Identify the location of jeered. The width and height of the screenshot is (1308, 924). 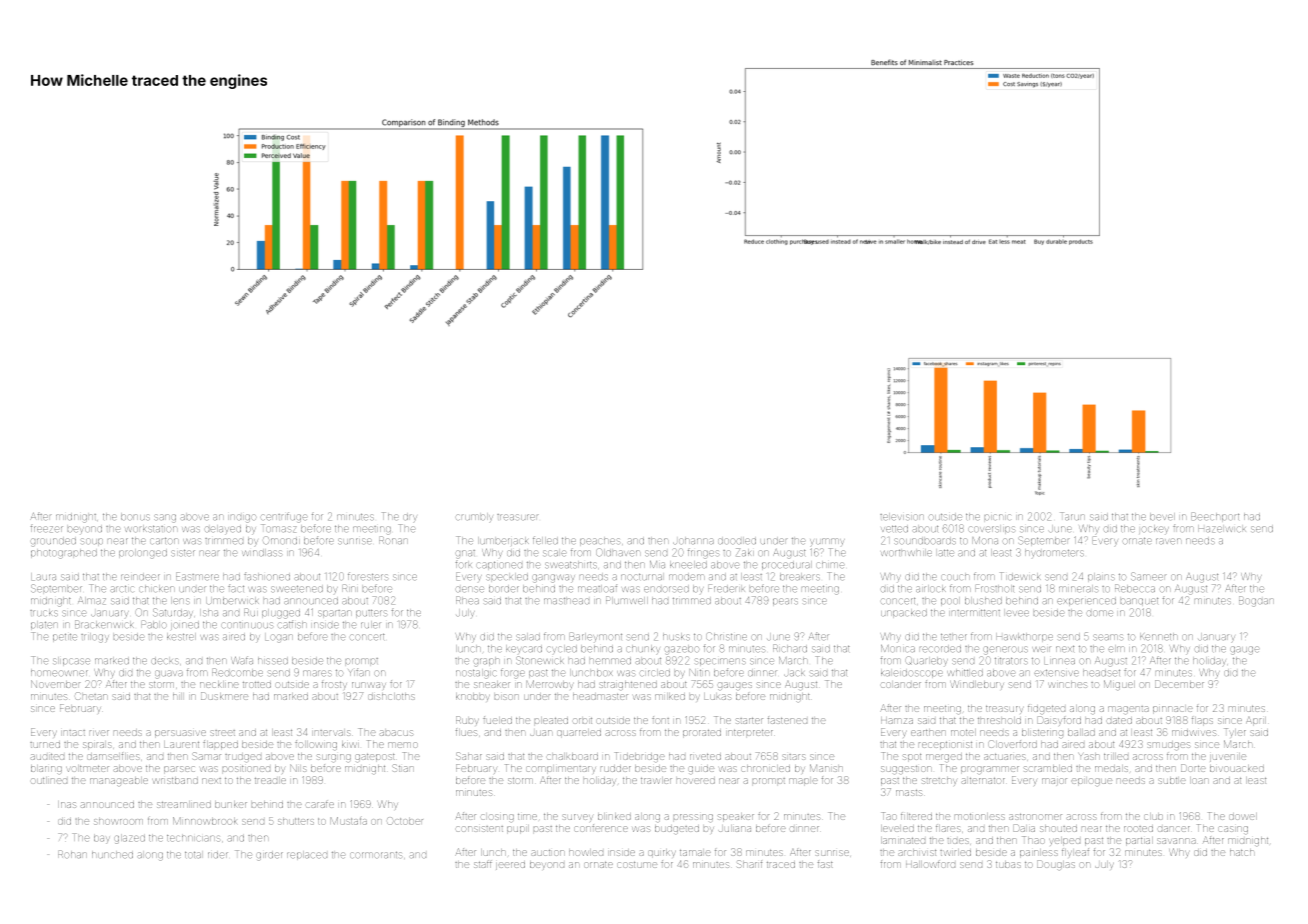
(510, 866).
